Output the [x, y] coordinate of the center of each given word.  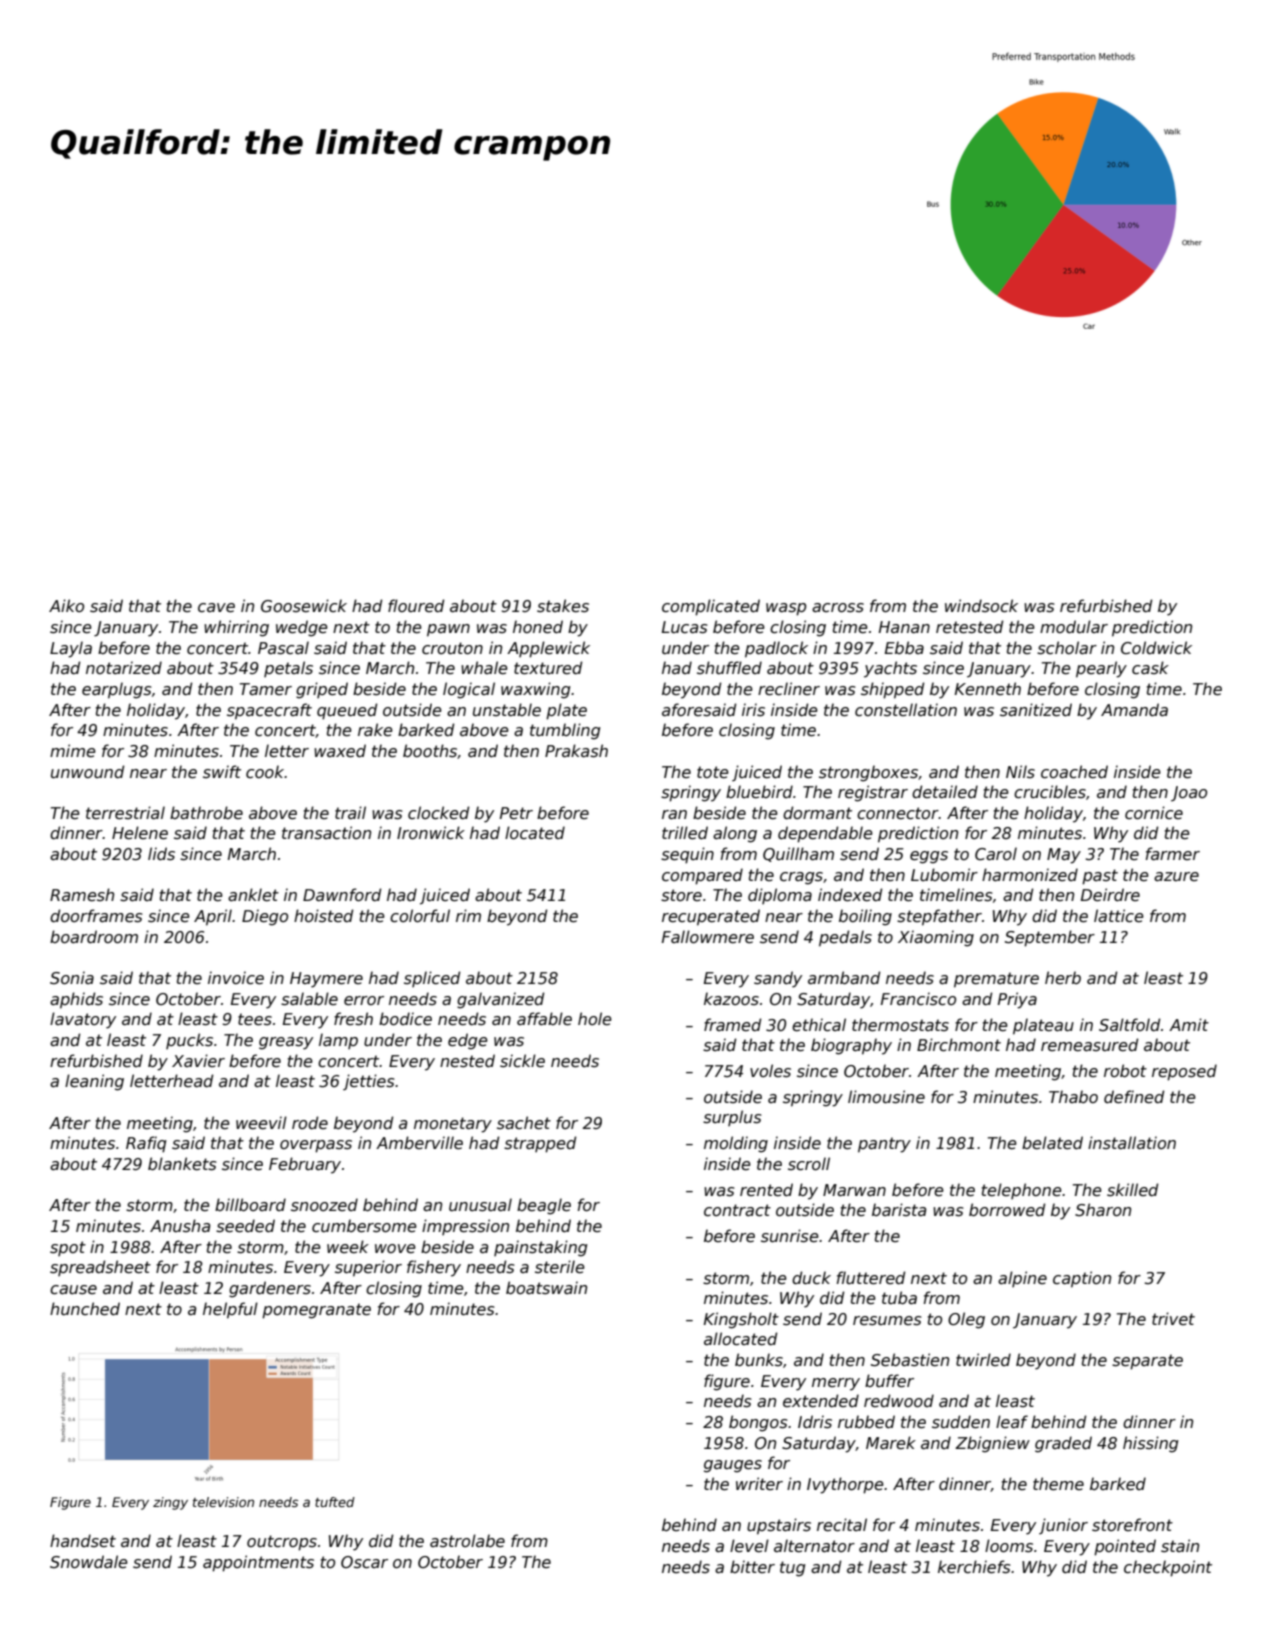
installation [1132, 1142]
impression [465, 1227]
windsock [981, 606]
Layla [71, 649]
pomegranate [316, 1311]
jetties [369, 1082]
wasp [786, 609]
